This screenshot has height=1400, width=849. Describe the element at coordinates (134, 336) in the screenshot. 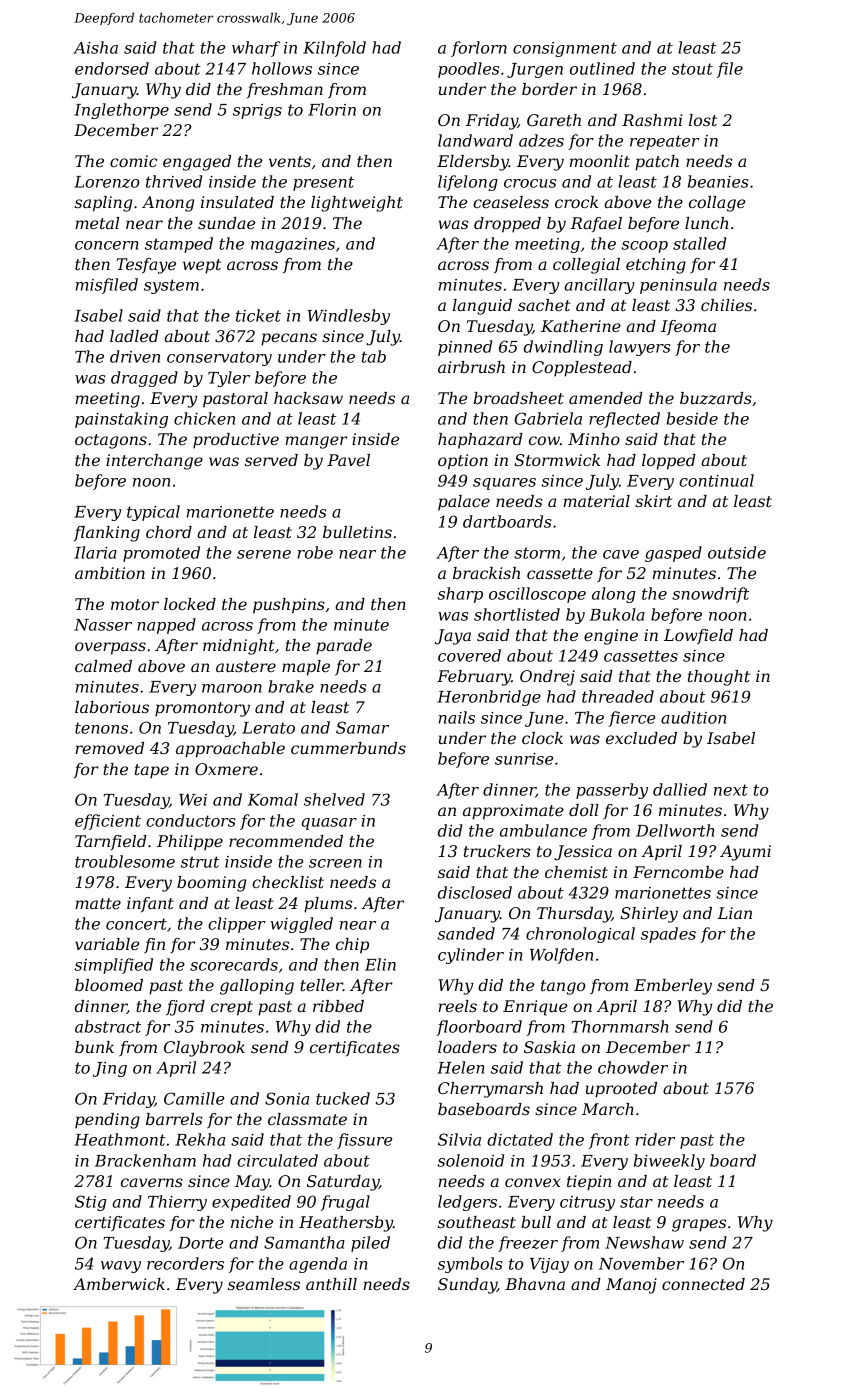

I see `ladled` at that location.
